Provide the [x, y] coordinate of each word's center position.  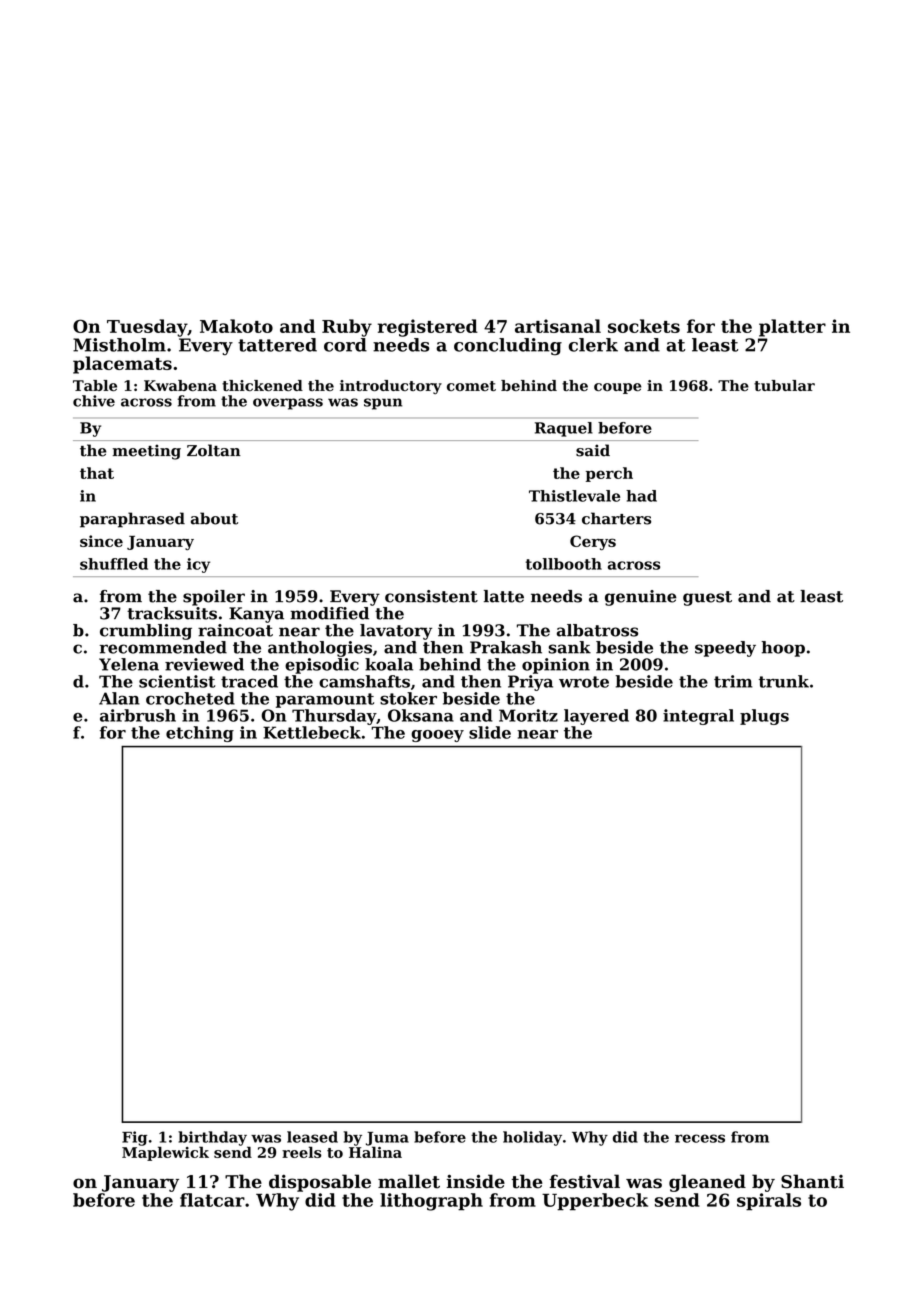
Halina [375, 1152]
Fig [134, 1138]
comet [471, 386]
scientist [177, 681]
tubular [784, 385]
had [641, 496]
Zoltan [214, 450]
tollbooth [564, 564]
